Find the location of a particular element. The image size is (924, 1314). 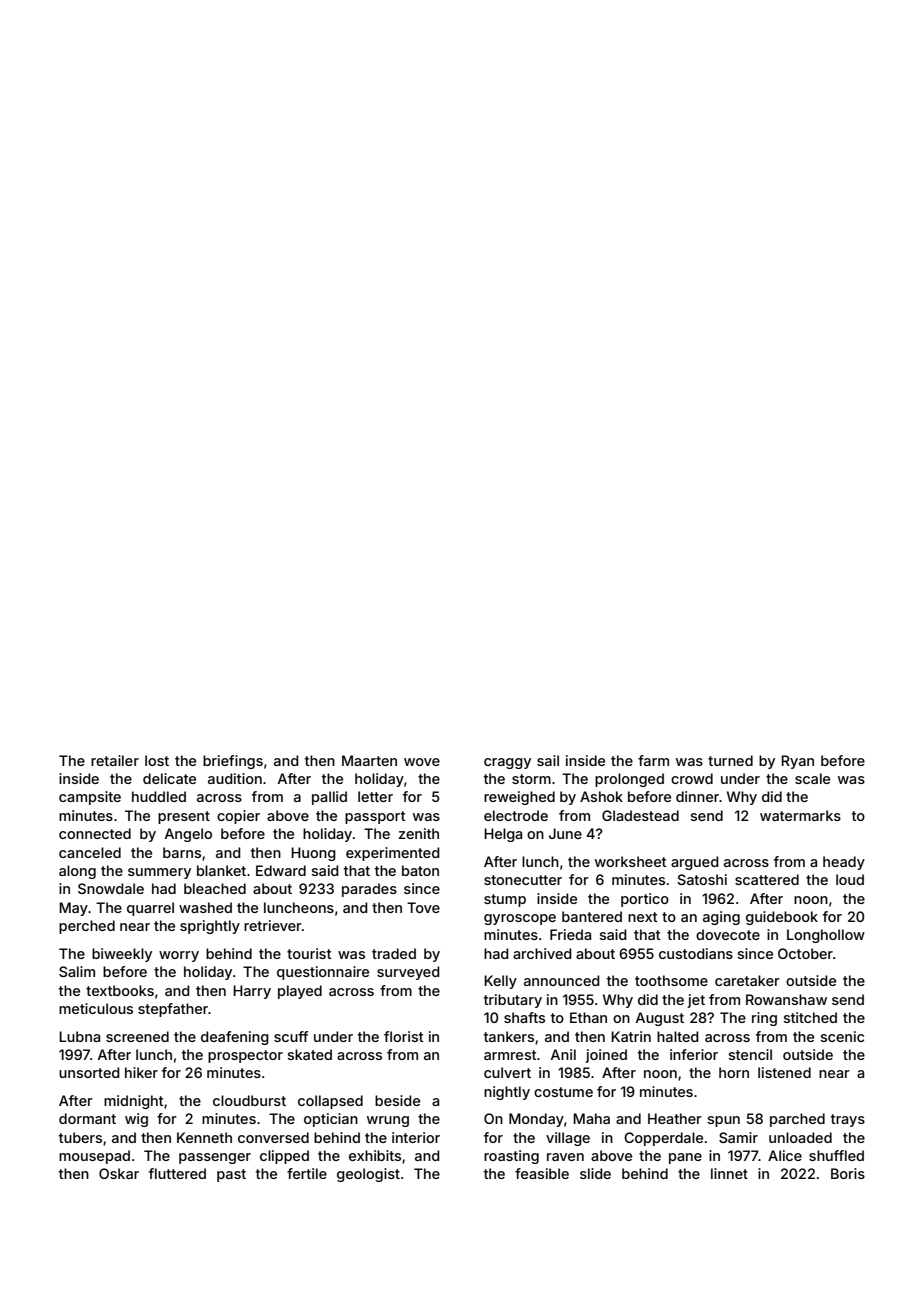

stepfather is located at coordinates (173, 1010).
